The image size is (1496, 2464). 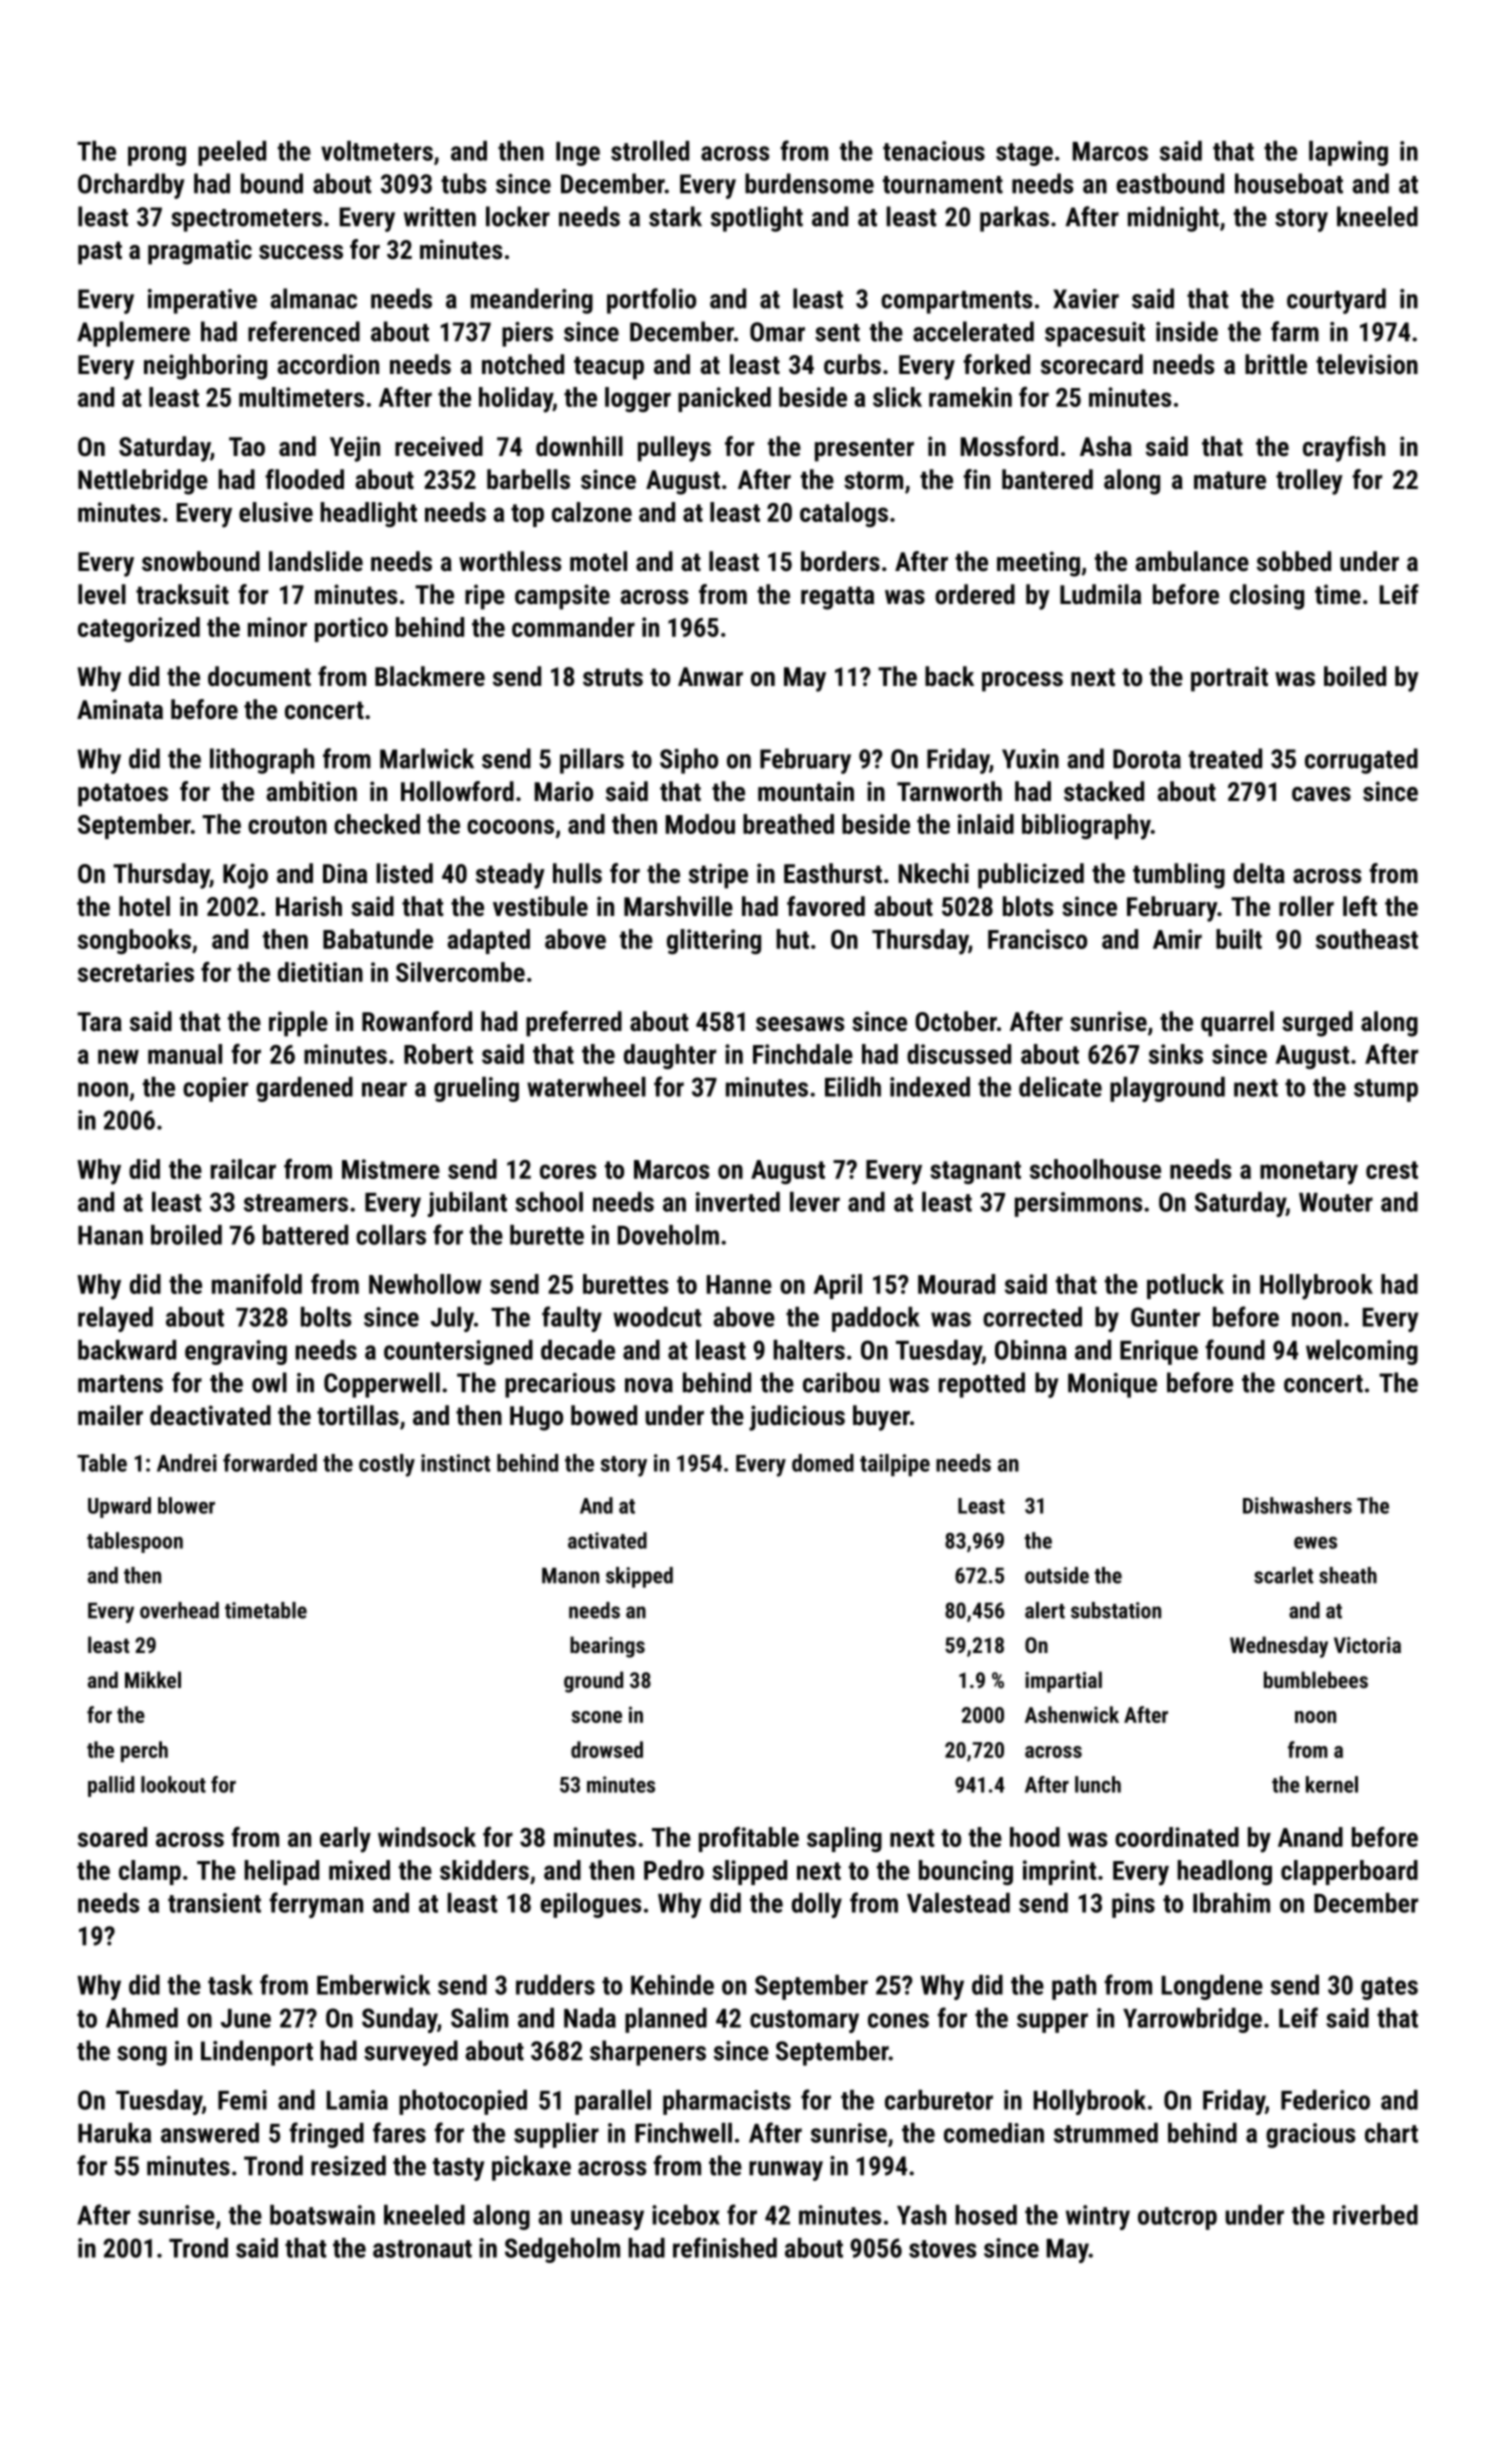 I want to click on windsock, so click(x=427, y=1837).
